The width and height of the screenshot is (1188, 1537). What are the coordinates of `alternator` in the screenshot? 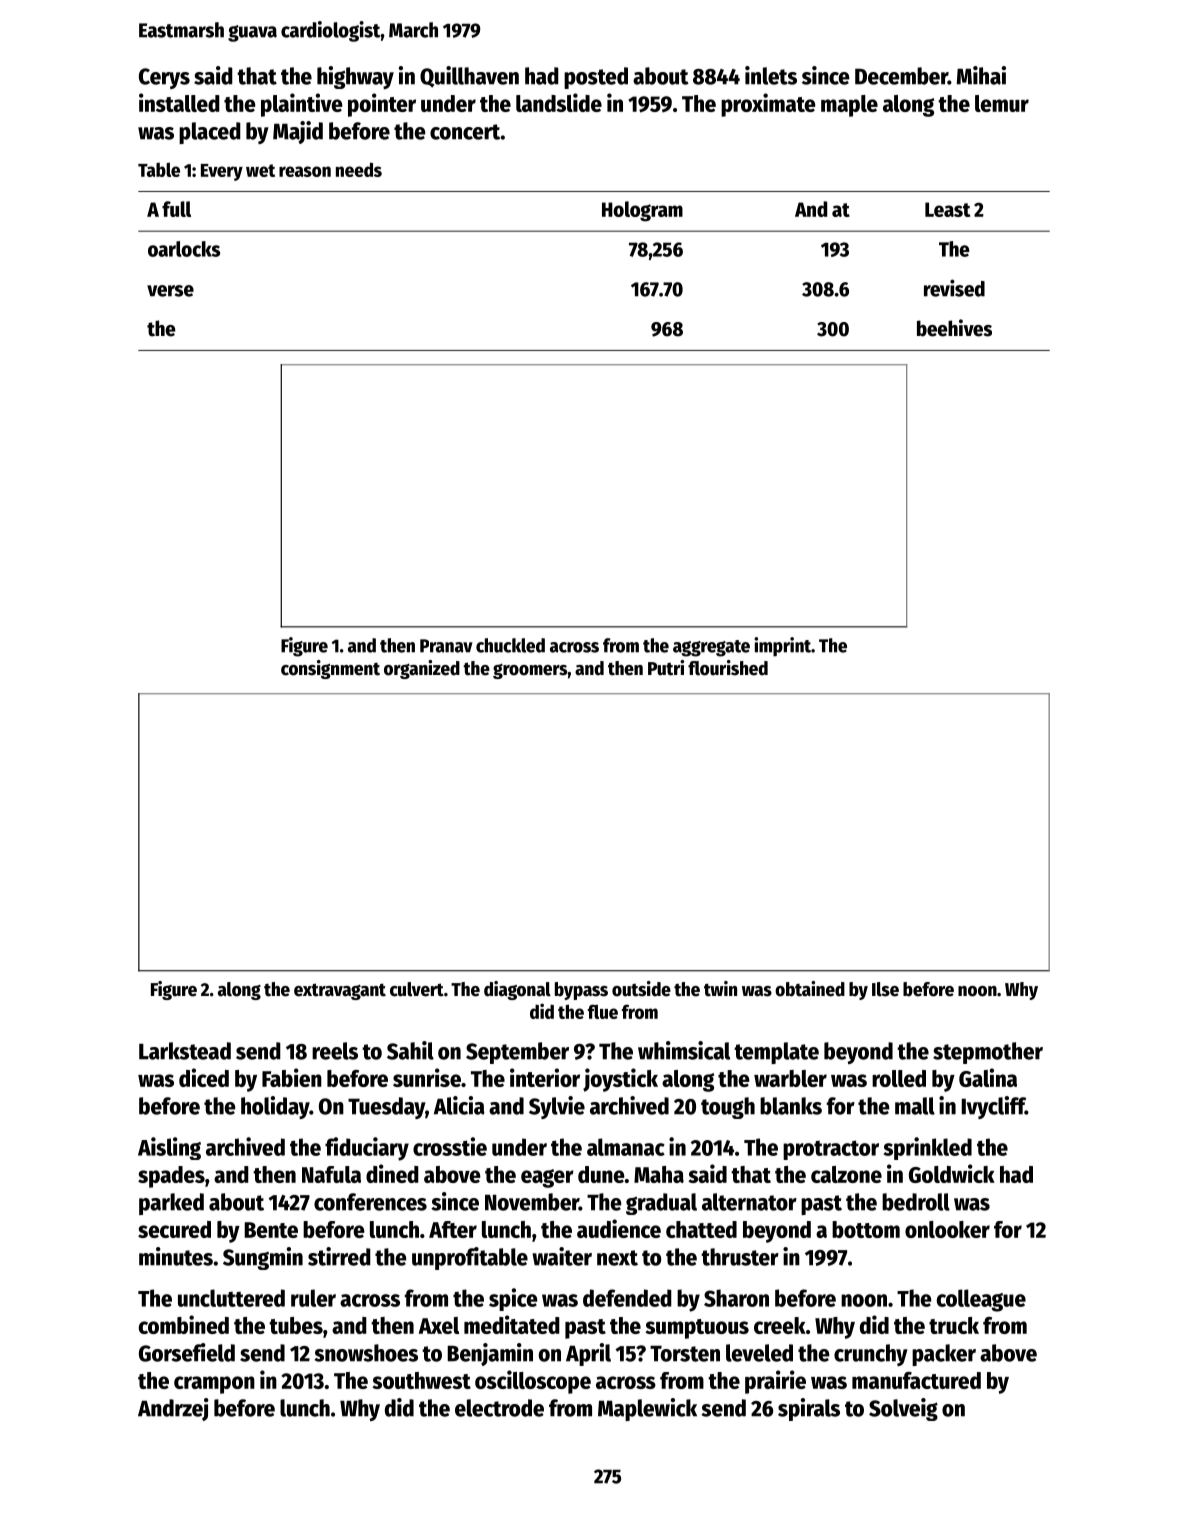 It's located at (749, 1202).
